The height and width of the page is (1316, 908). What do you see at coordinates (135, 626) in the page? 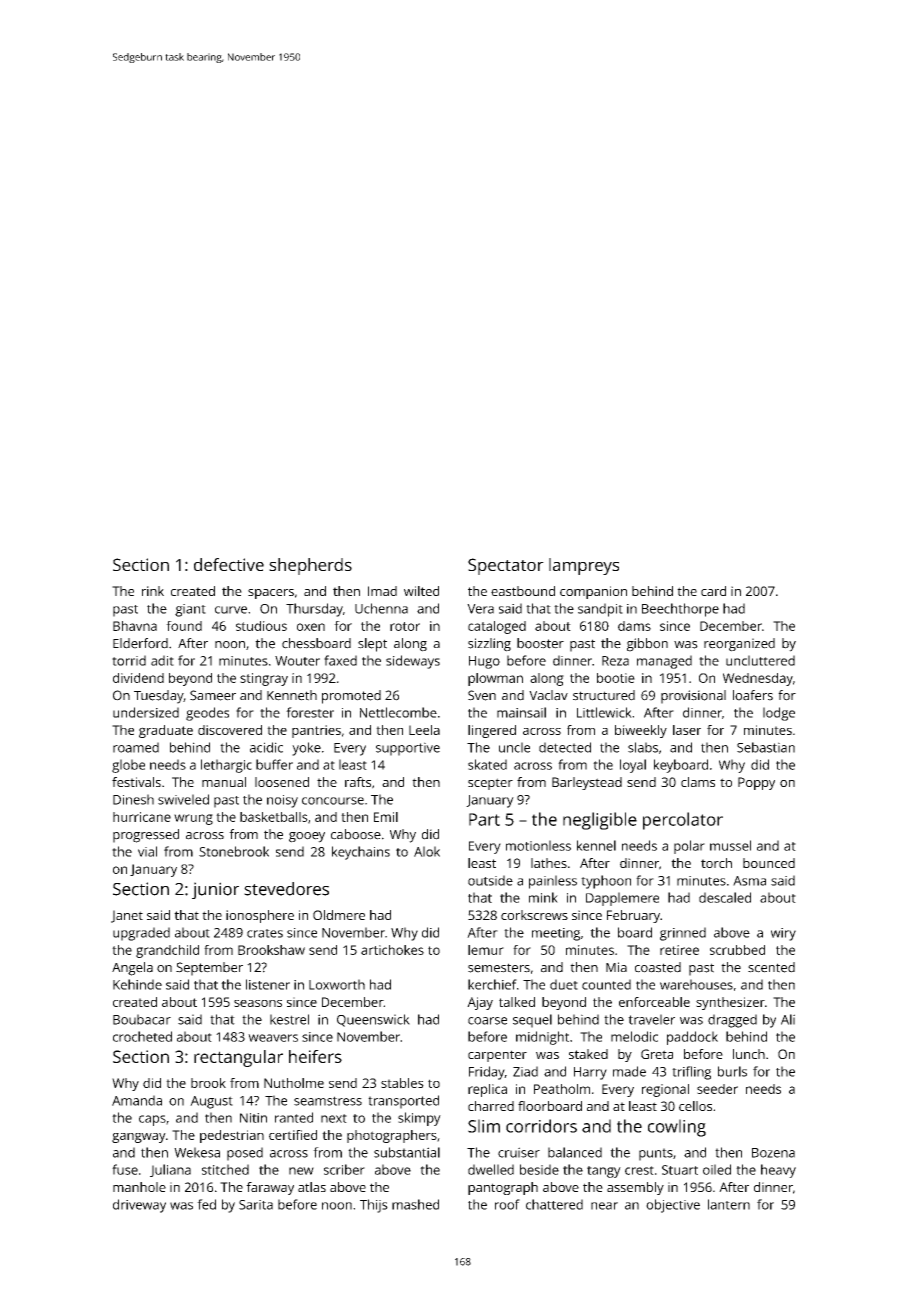
I see `Bhavna` at bounding box center [135, 626].
